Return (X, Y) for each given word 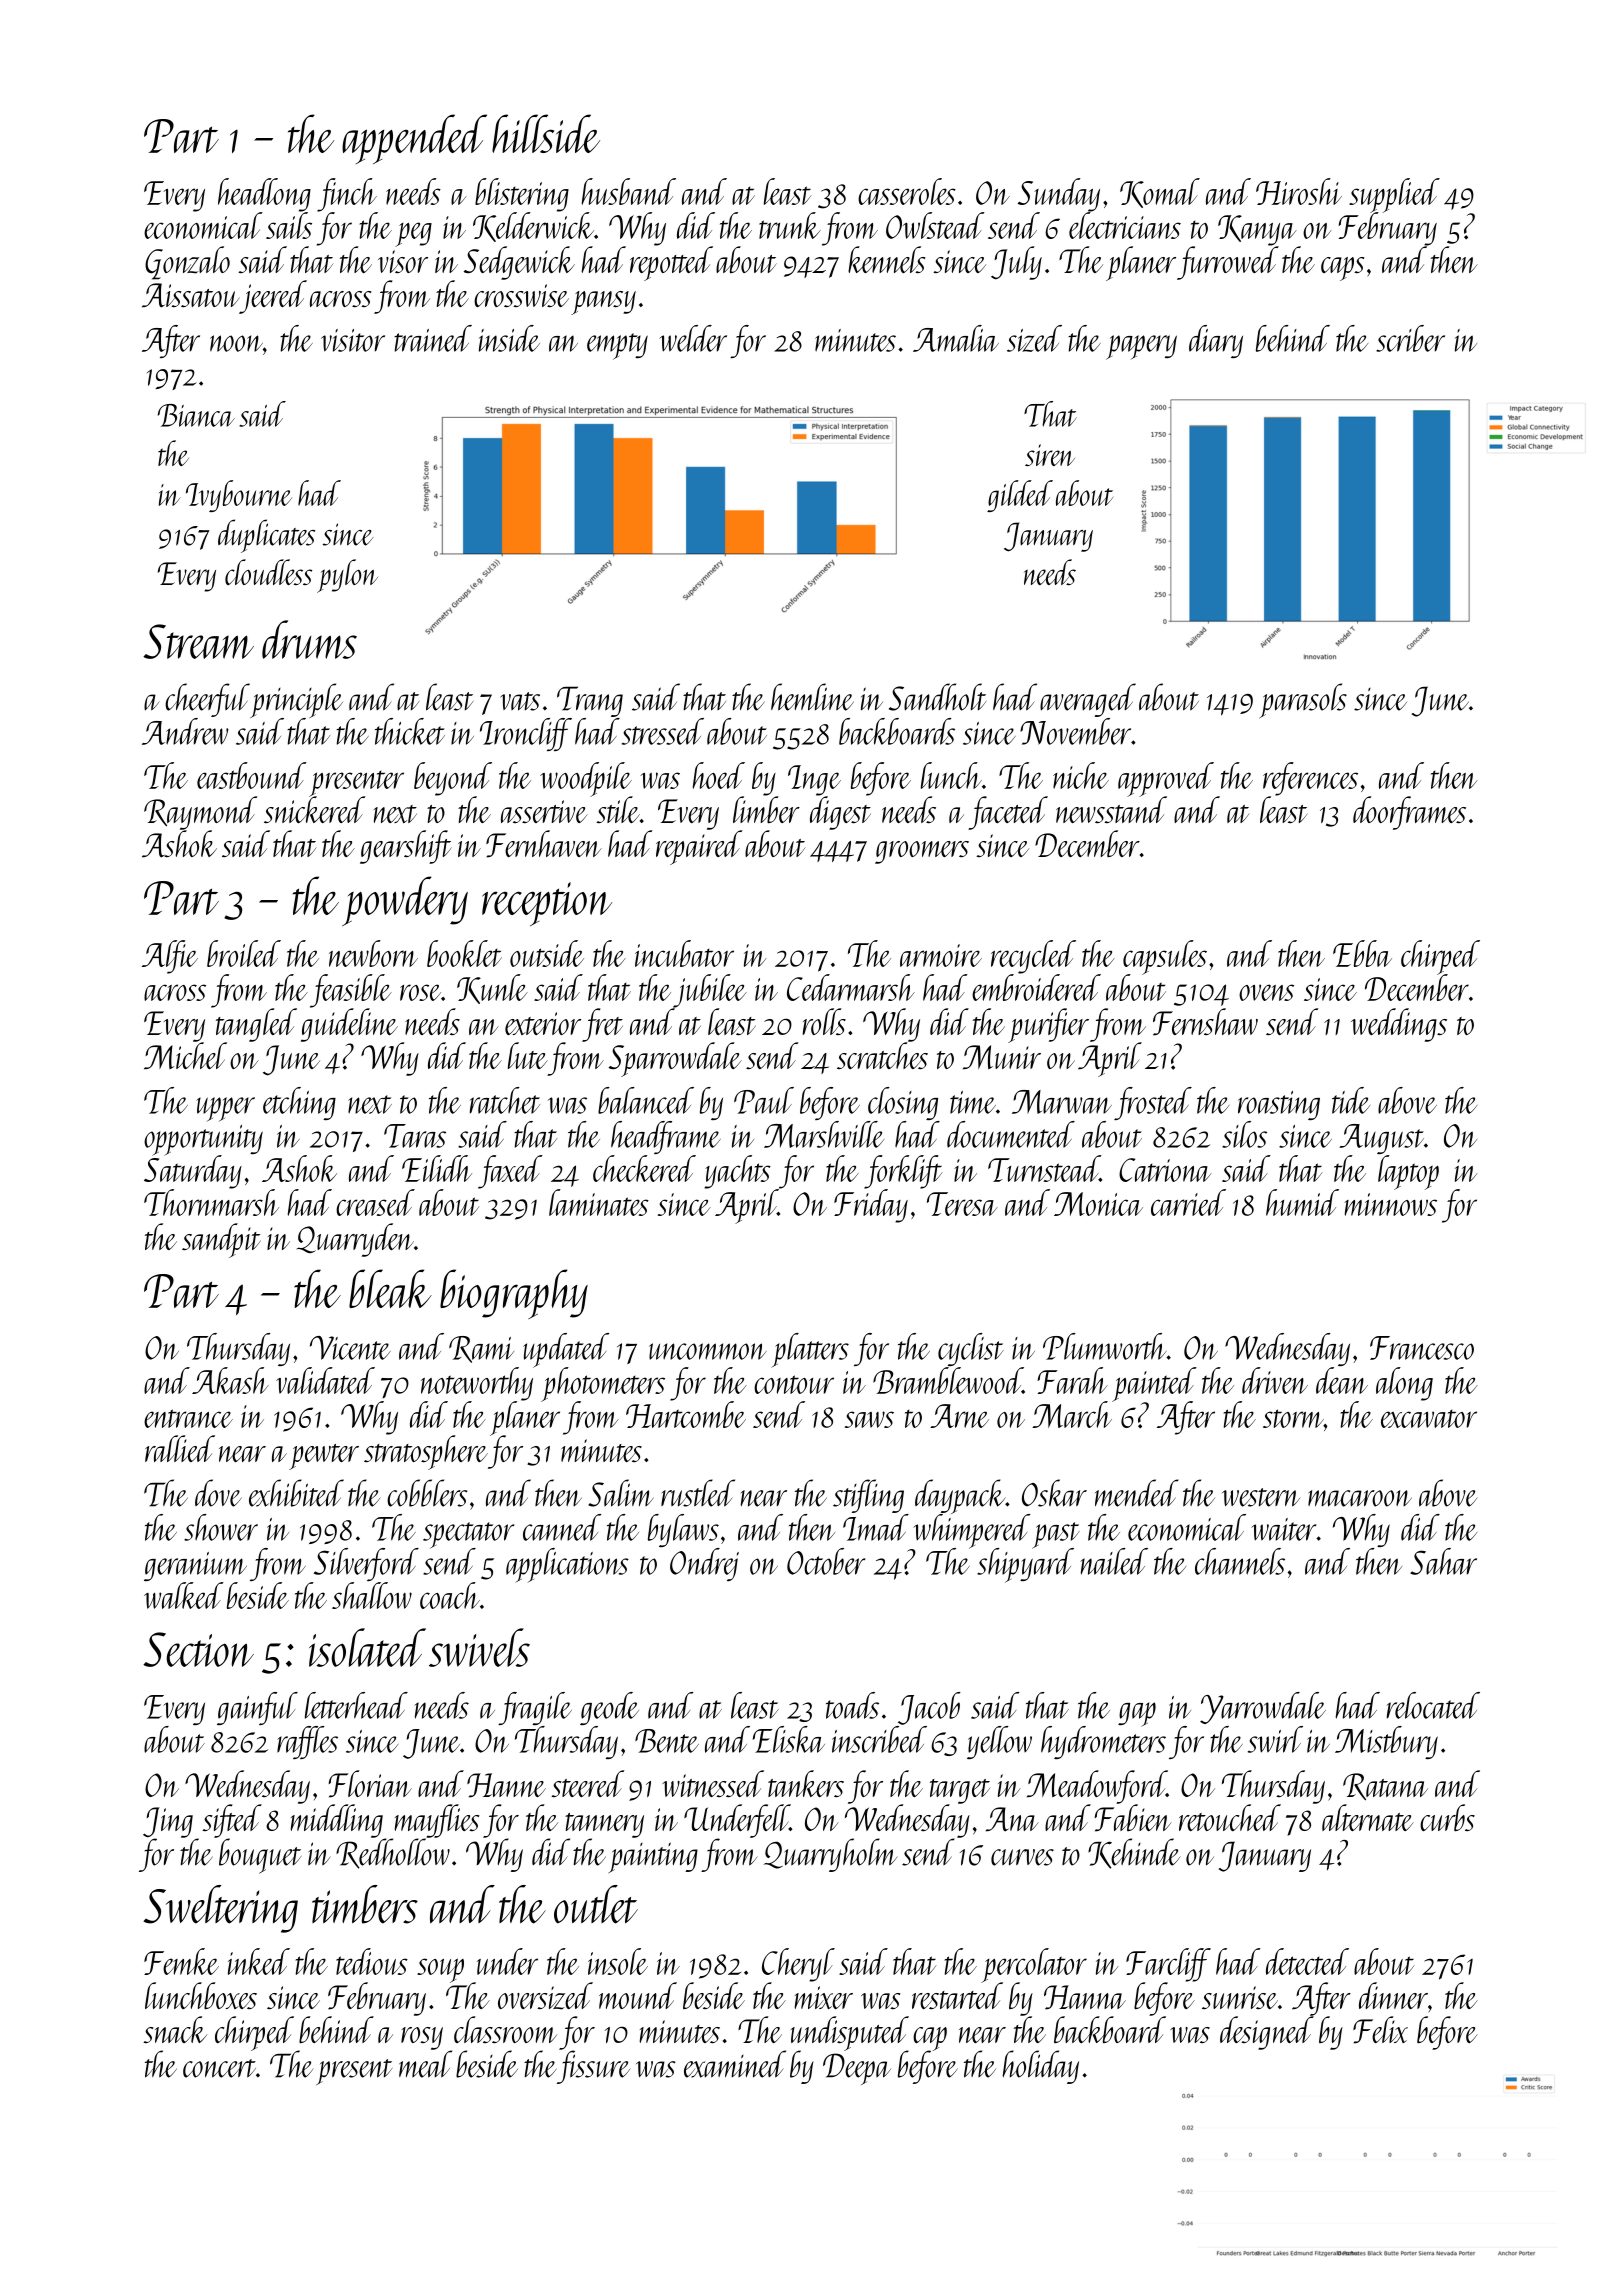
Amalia (956, 338)
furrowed (1228, 263)
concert (219, 2068)
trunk (790, 225)
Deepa (857, 2069)
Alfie (170, 957)
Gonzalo (187, 263)
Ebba (1362, 953)
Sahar (1443, 1561)
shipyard (1025, 1565)
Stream (198, 641)
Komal (1160, 193)
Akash (230, 1380)
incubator (684, 953)
